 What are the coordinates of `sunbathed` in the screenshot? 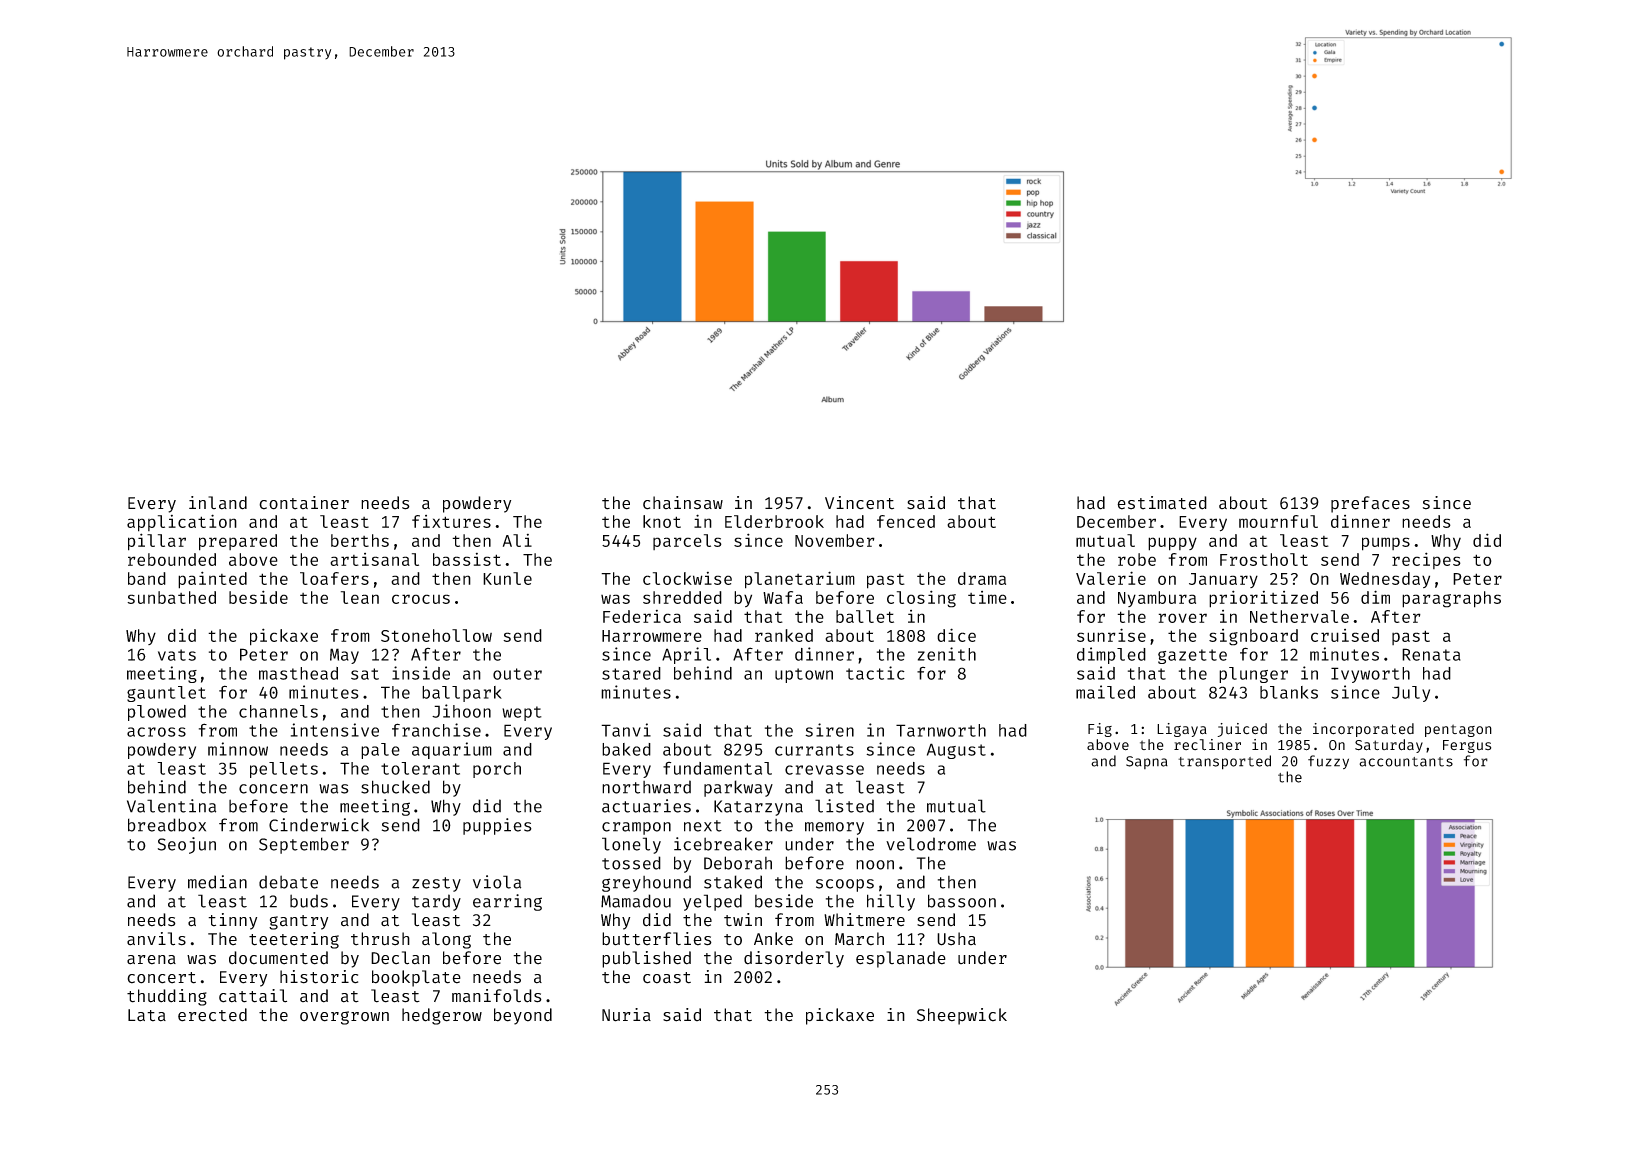 It's located at (171, 597).
